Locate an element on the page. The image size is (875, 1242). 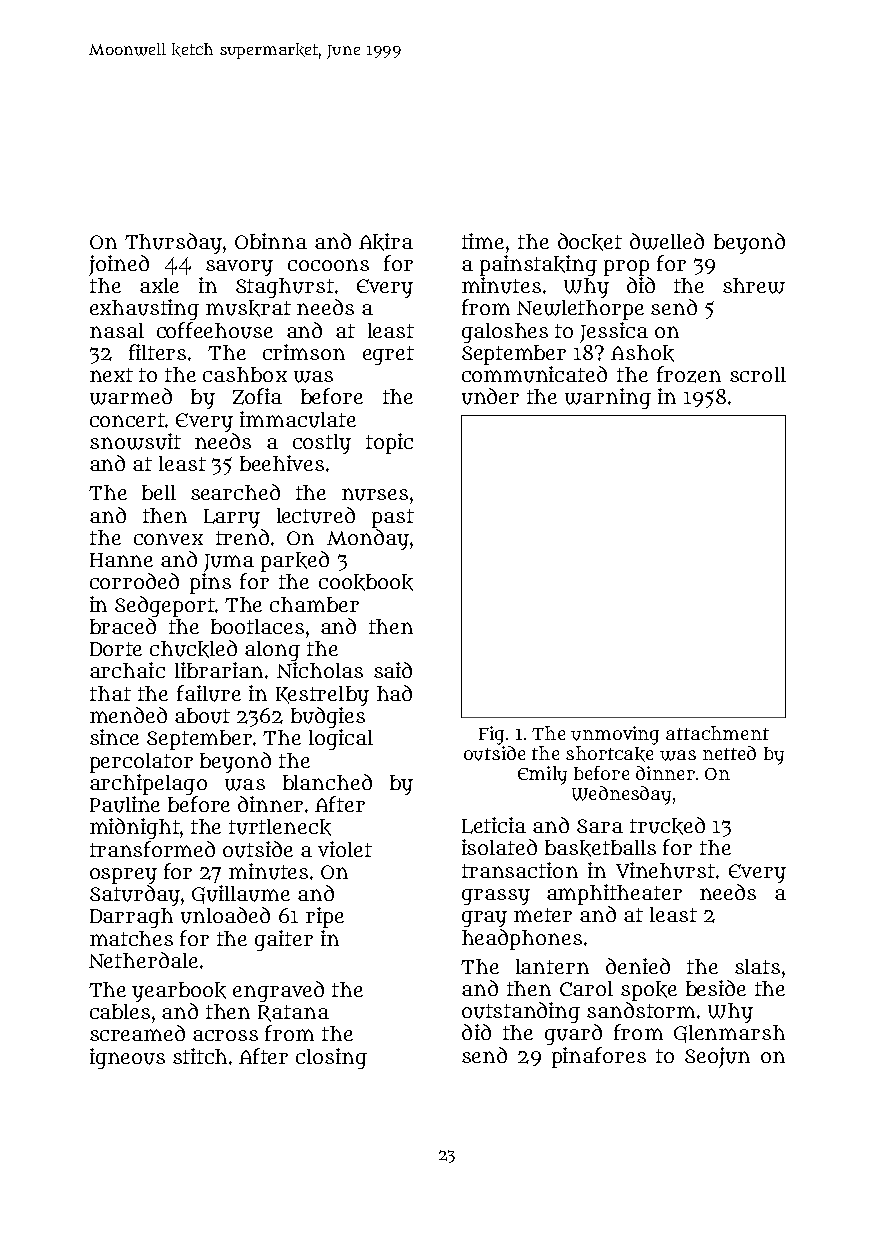
violet is located at coordinates (345, 849).
